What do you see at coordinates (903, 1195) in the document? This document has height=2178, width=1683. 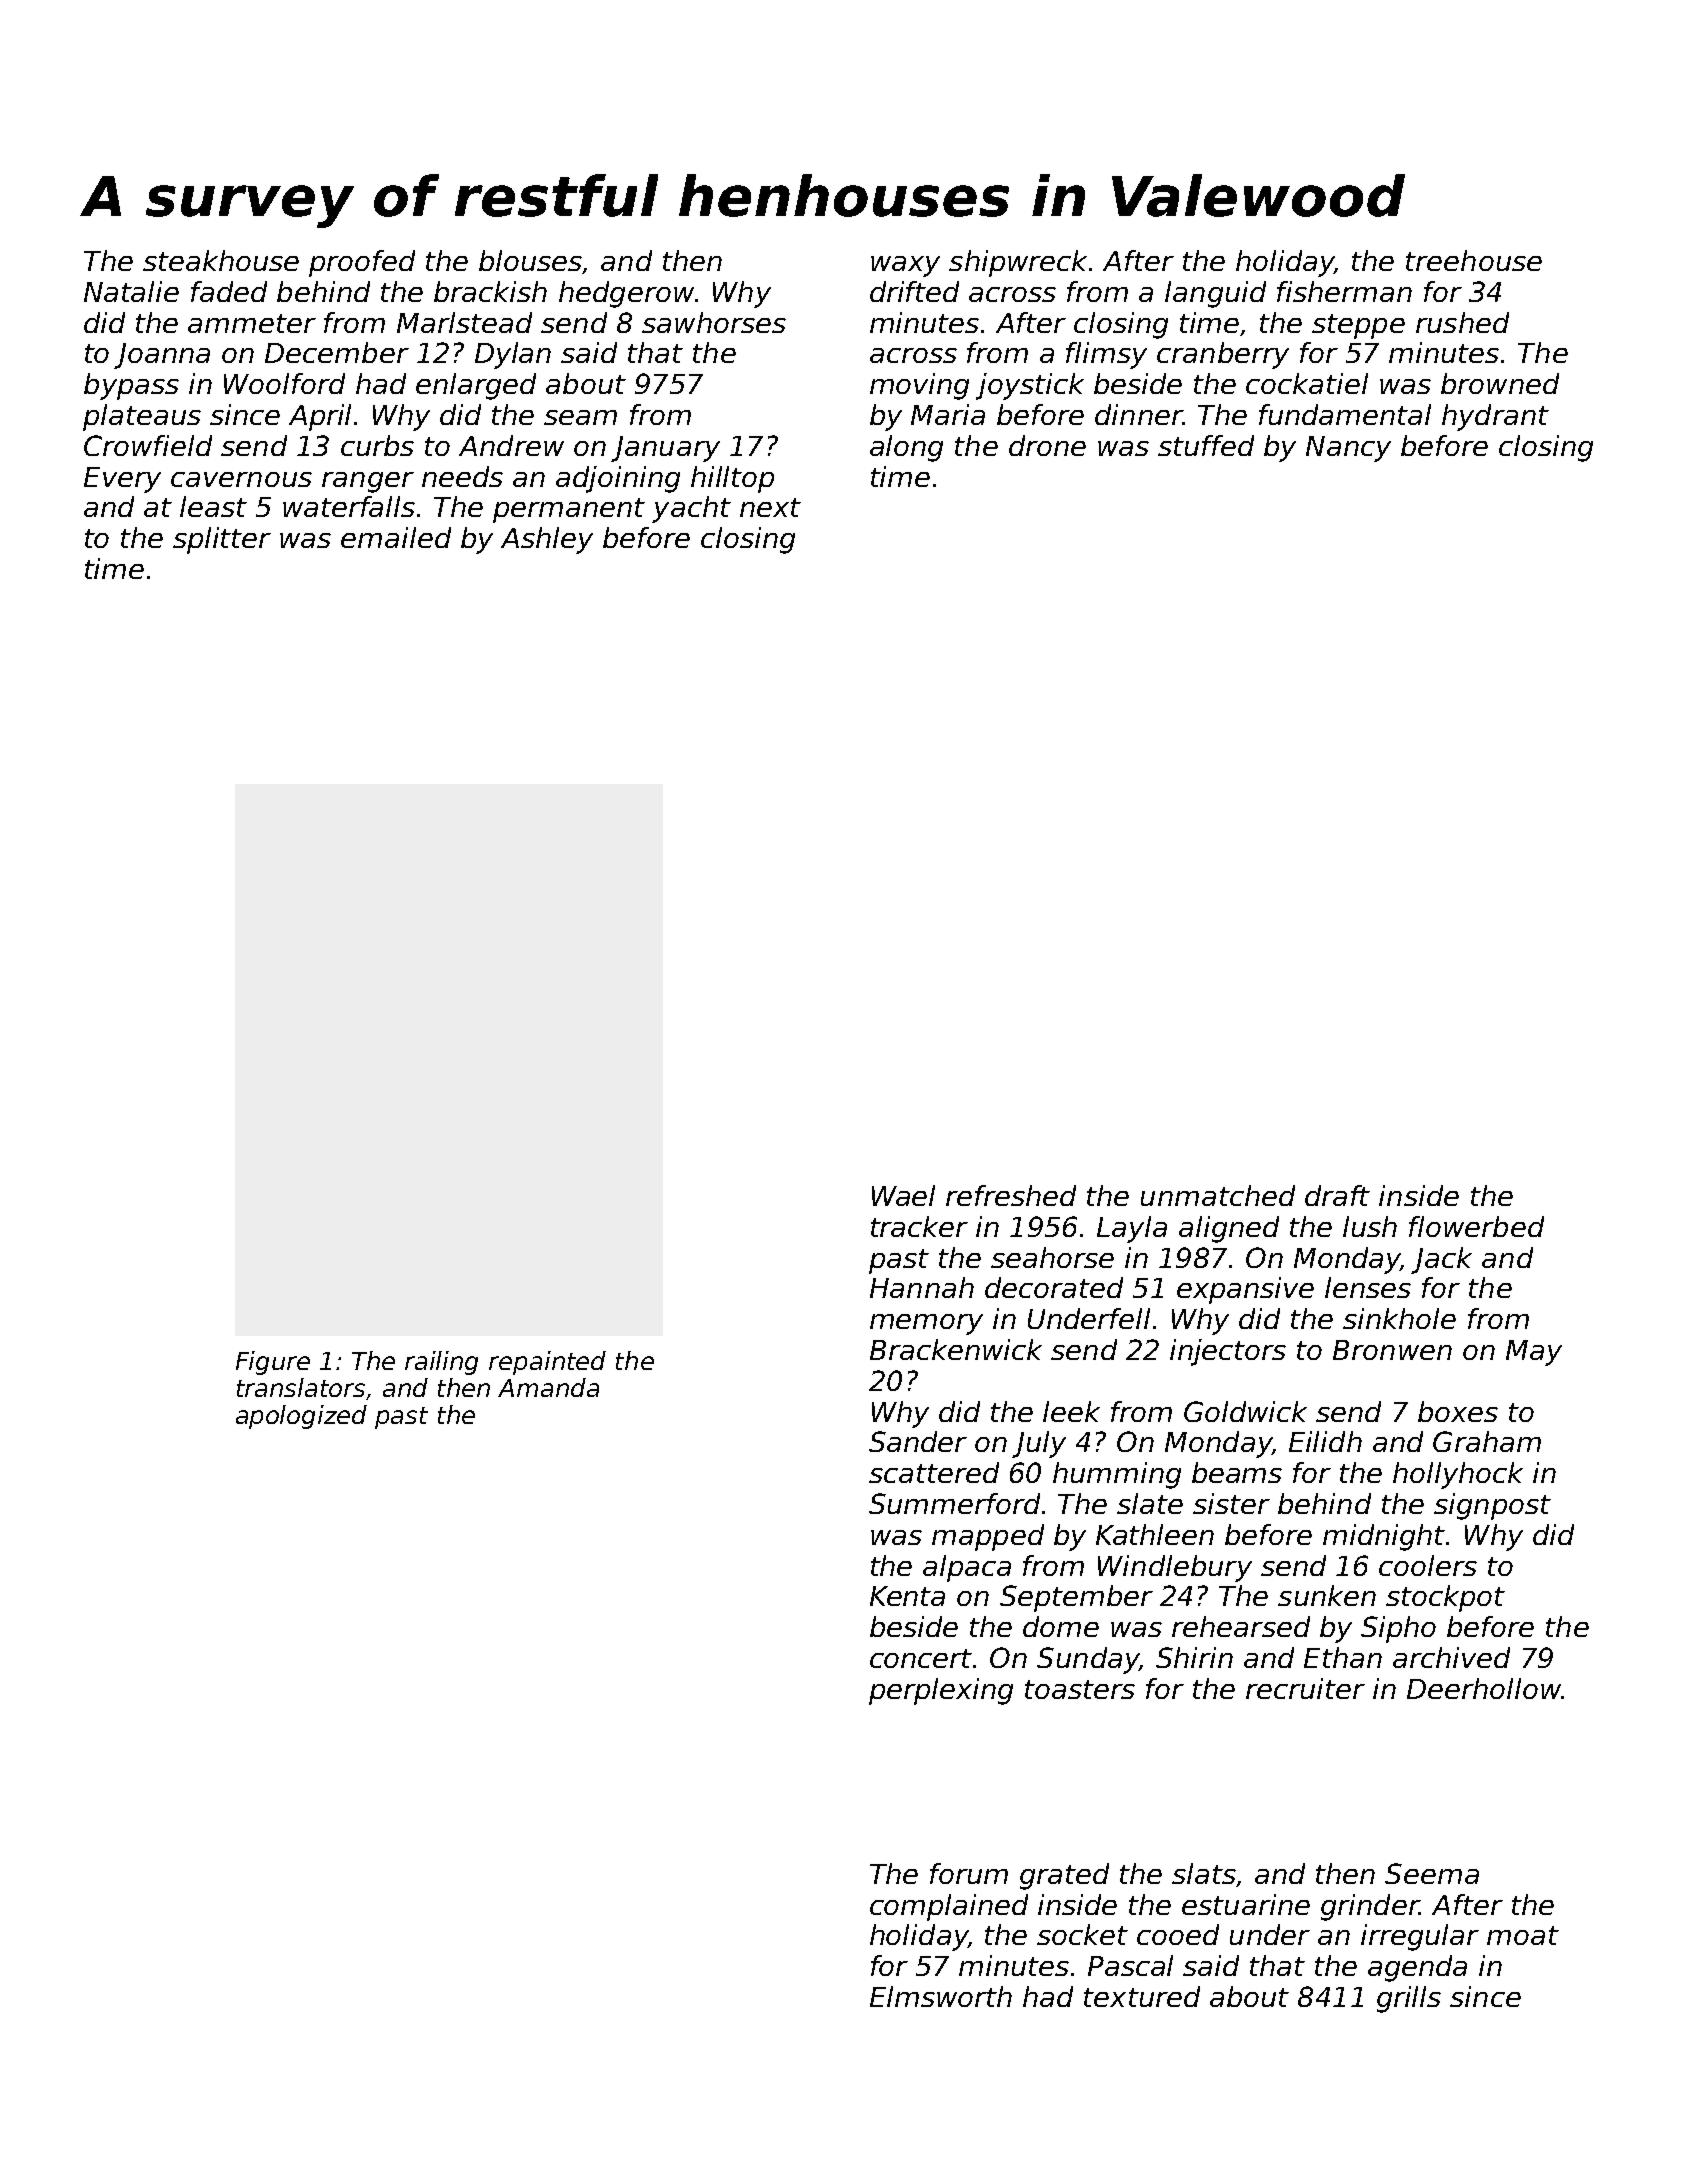 I see `Wael` at bounding box center [903, 1195].
